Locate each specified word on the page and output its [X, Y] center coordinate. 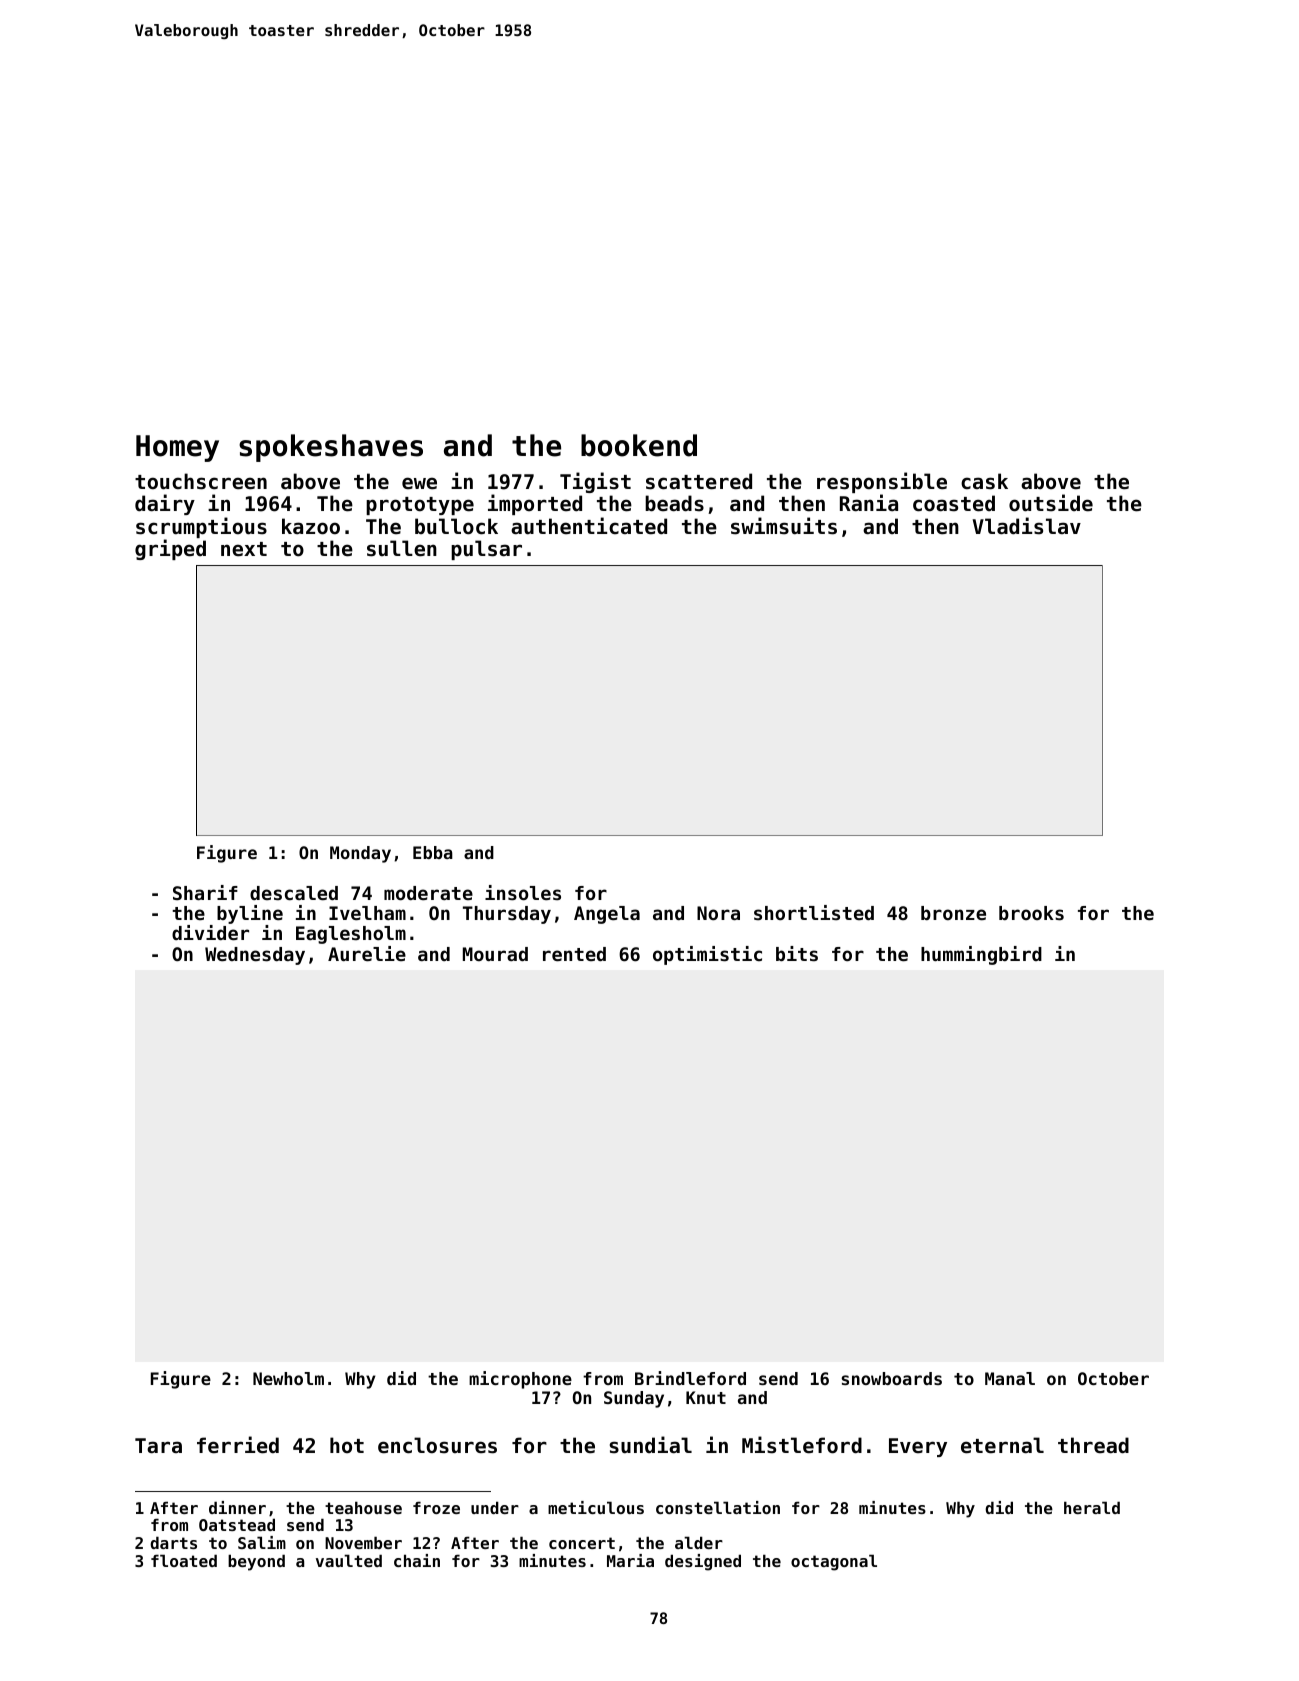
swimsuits [784, 526]
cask [984, 481]
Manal [1010, 1378]
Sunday [634, 1399]
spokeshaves [331, 448]
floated [184, 1560]
